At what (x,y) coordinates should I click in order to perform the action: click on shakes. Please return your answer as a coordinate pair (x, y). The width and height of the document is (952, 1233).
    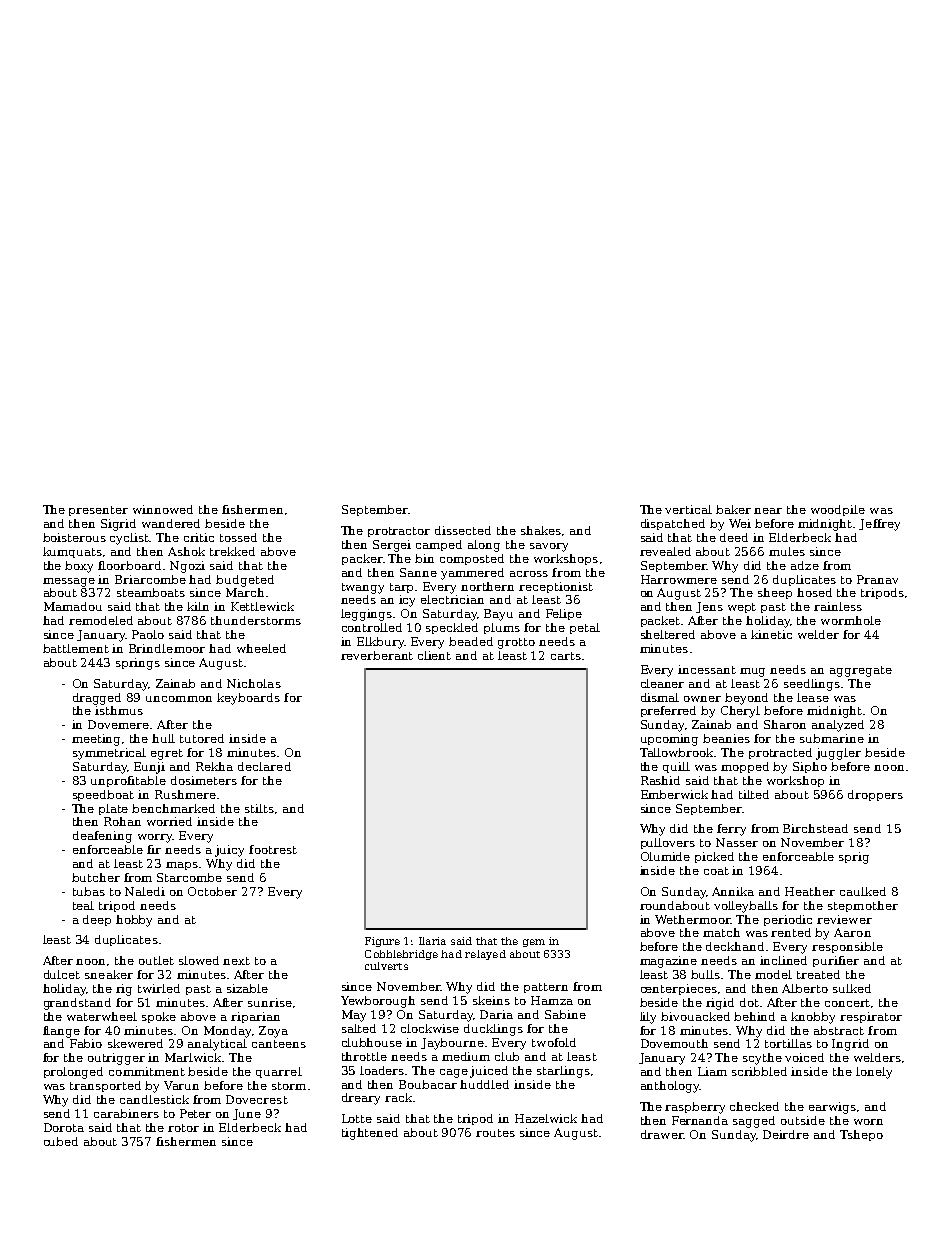
    Looking at the image, I should click on (541, 530).
